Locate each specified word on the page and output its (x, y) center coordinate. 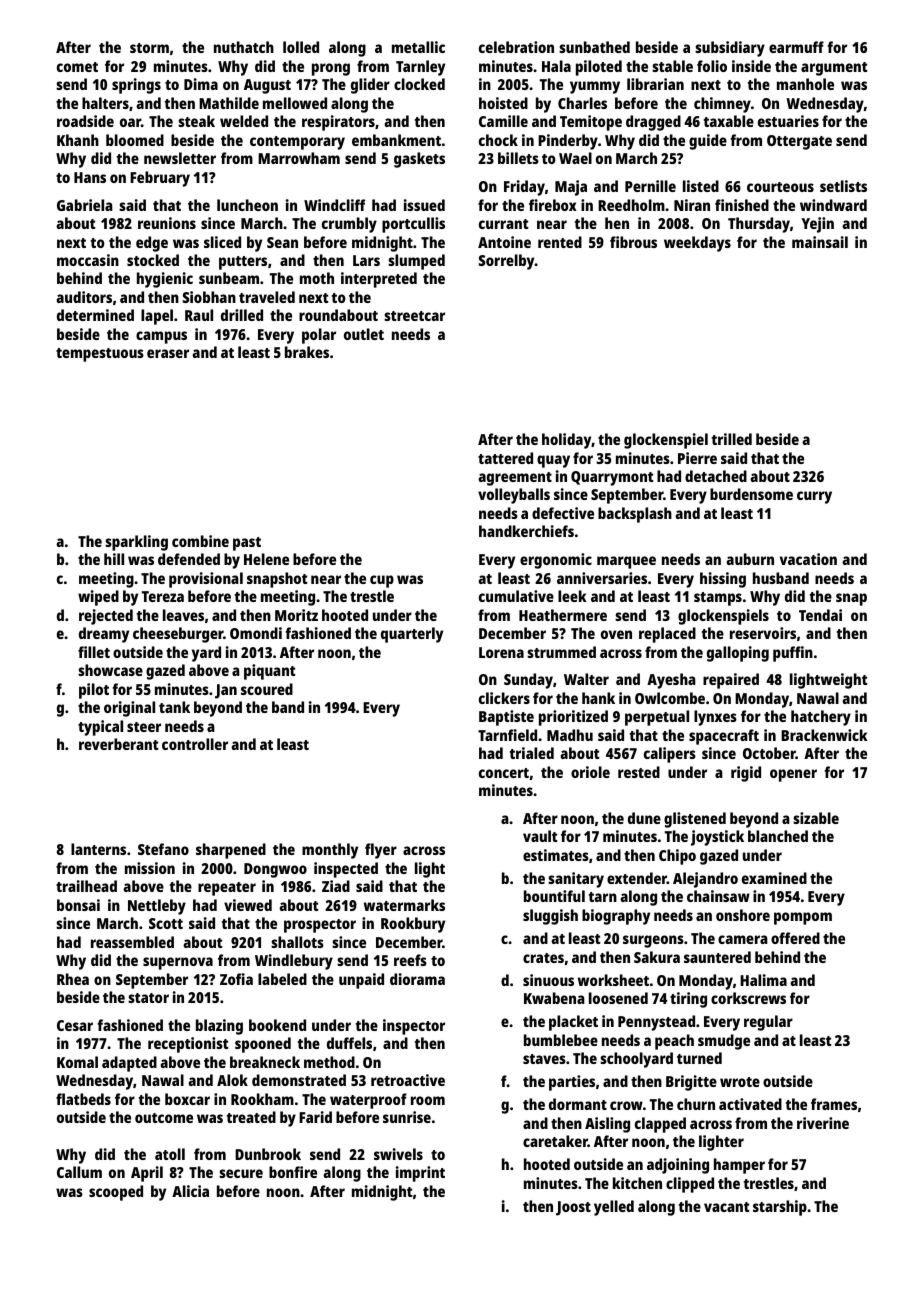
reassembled (132, 942)
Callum (79, 1172)
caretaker (555, 1141)
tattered (505, 458)
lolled (301, 47)
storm (149, 48)
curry (814, 497)
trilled (732, 439)
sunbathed (594, 47)
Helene (266, 559)
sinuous (548, 980)
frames (834, 1104)
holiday (567, 441)
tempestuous (100, 355)
